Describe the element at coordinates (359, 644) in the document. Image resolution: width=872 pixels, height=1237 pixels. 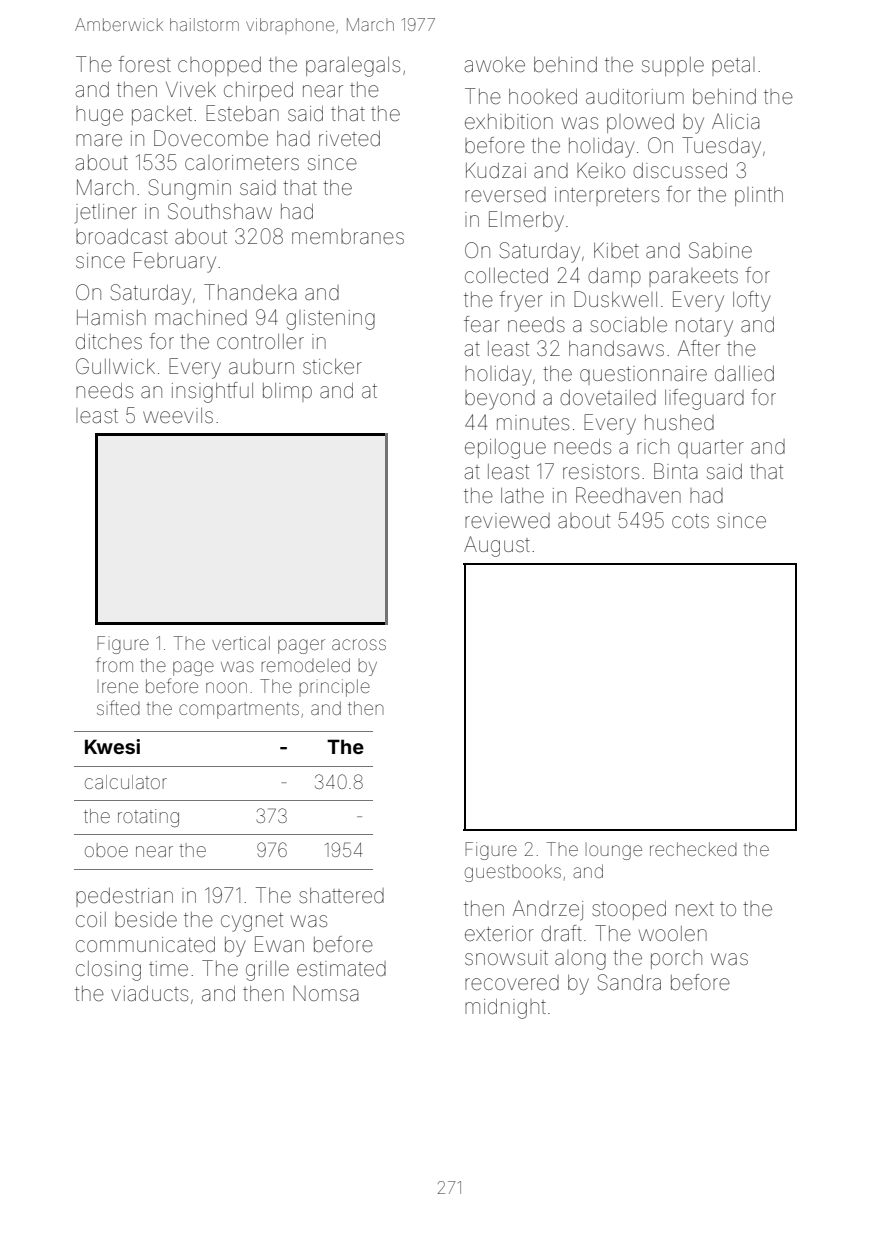
I see `across` at that location.
